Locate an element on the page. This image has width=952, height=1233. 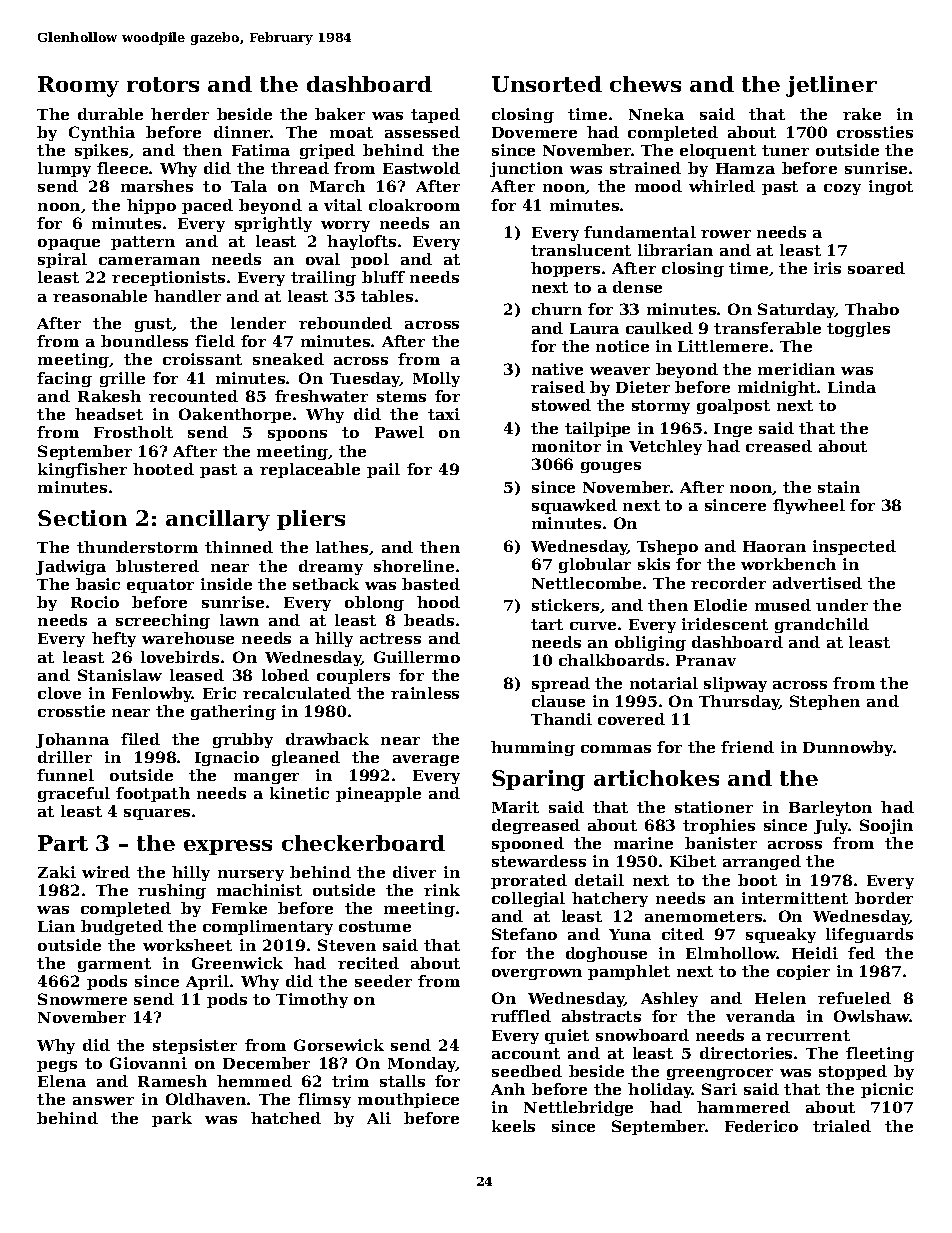
kinetic is located at coordinates (299, 793).
